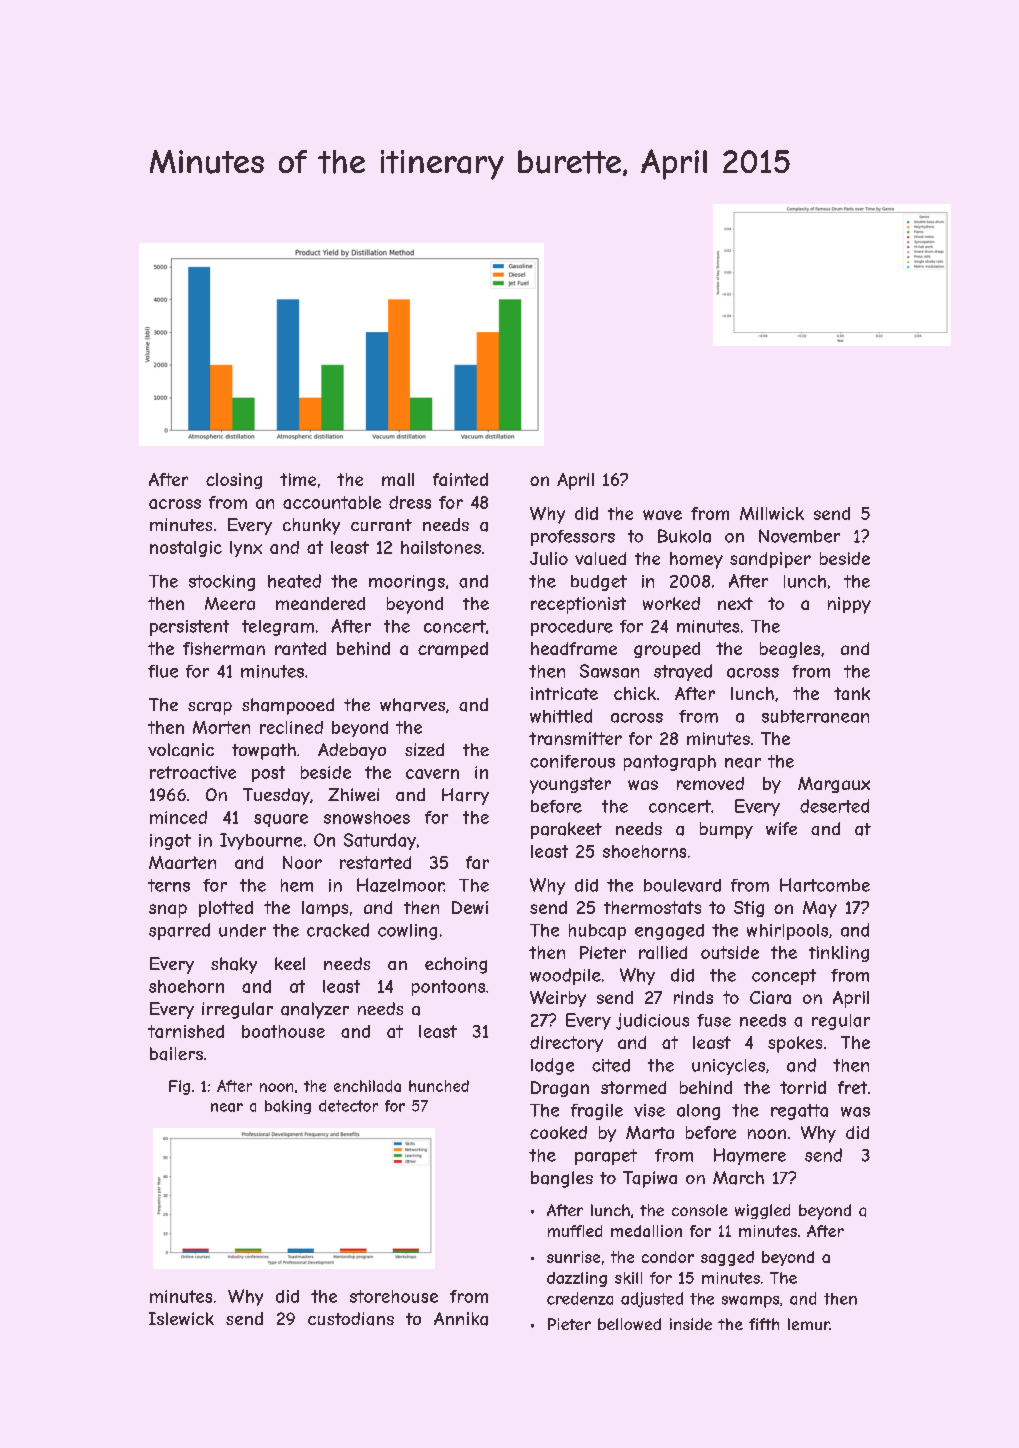 The image size is (1019, 1448). I want to click on bangles, so click(562, 1179).
